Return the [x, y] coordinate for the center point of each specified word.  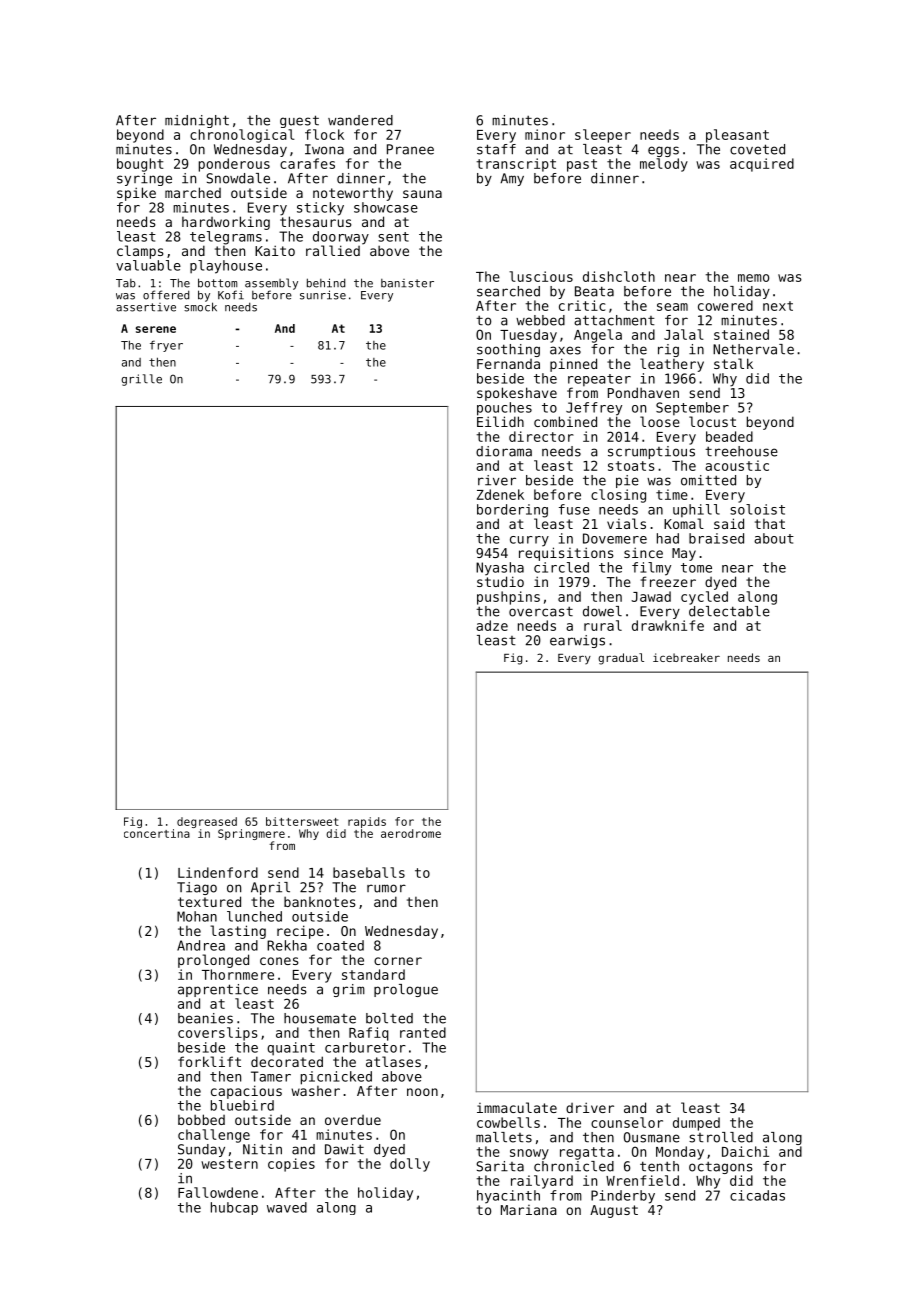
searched [508, 291]
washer [315, 1091]
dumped [696, 1124]
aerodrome [411, 833]
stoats [631, 466]
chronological [242, 136]
